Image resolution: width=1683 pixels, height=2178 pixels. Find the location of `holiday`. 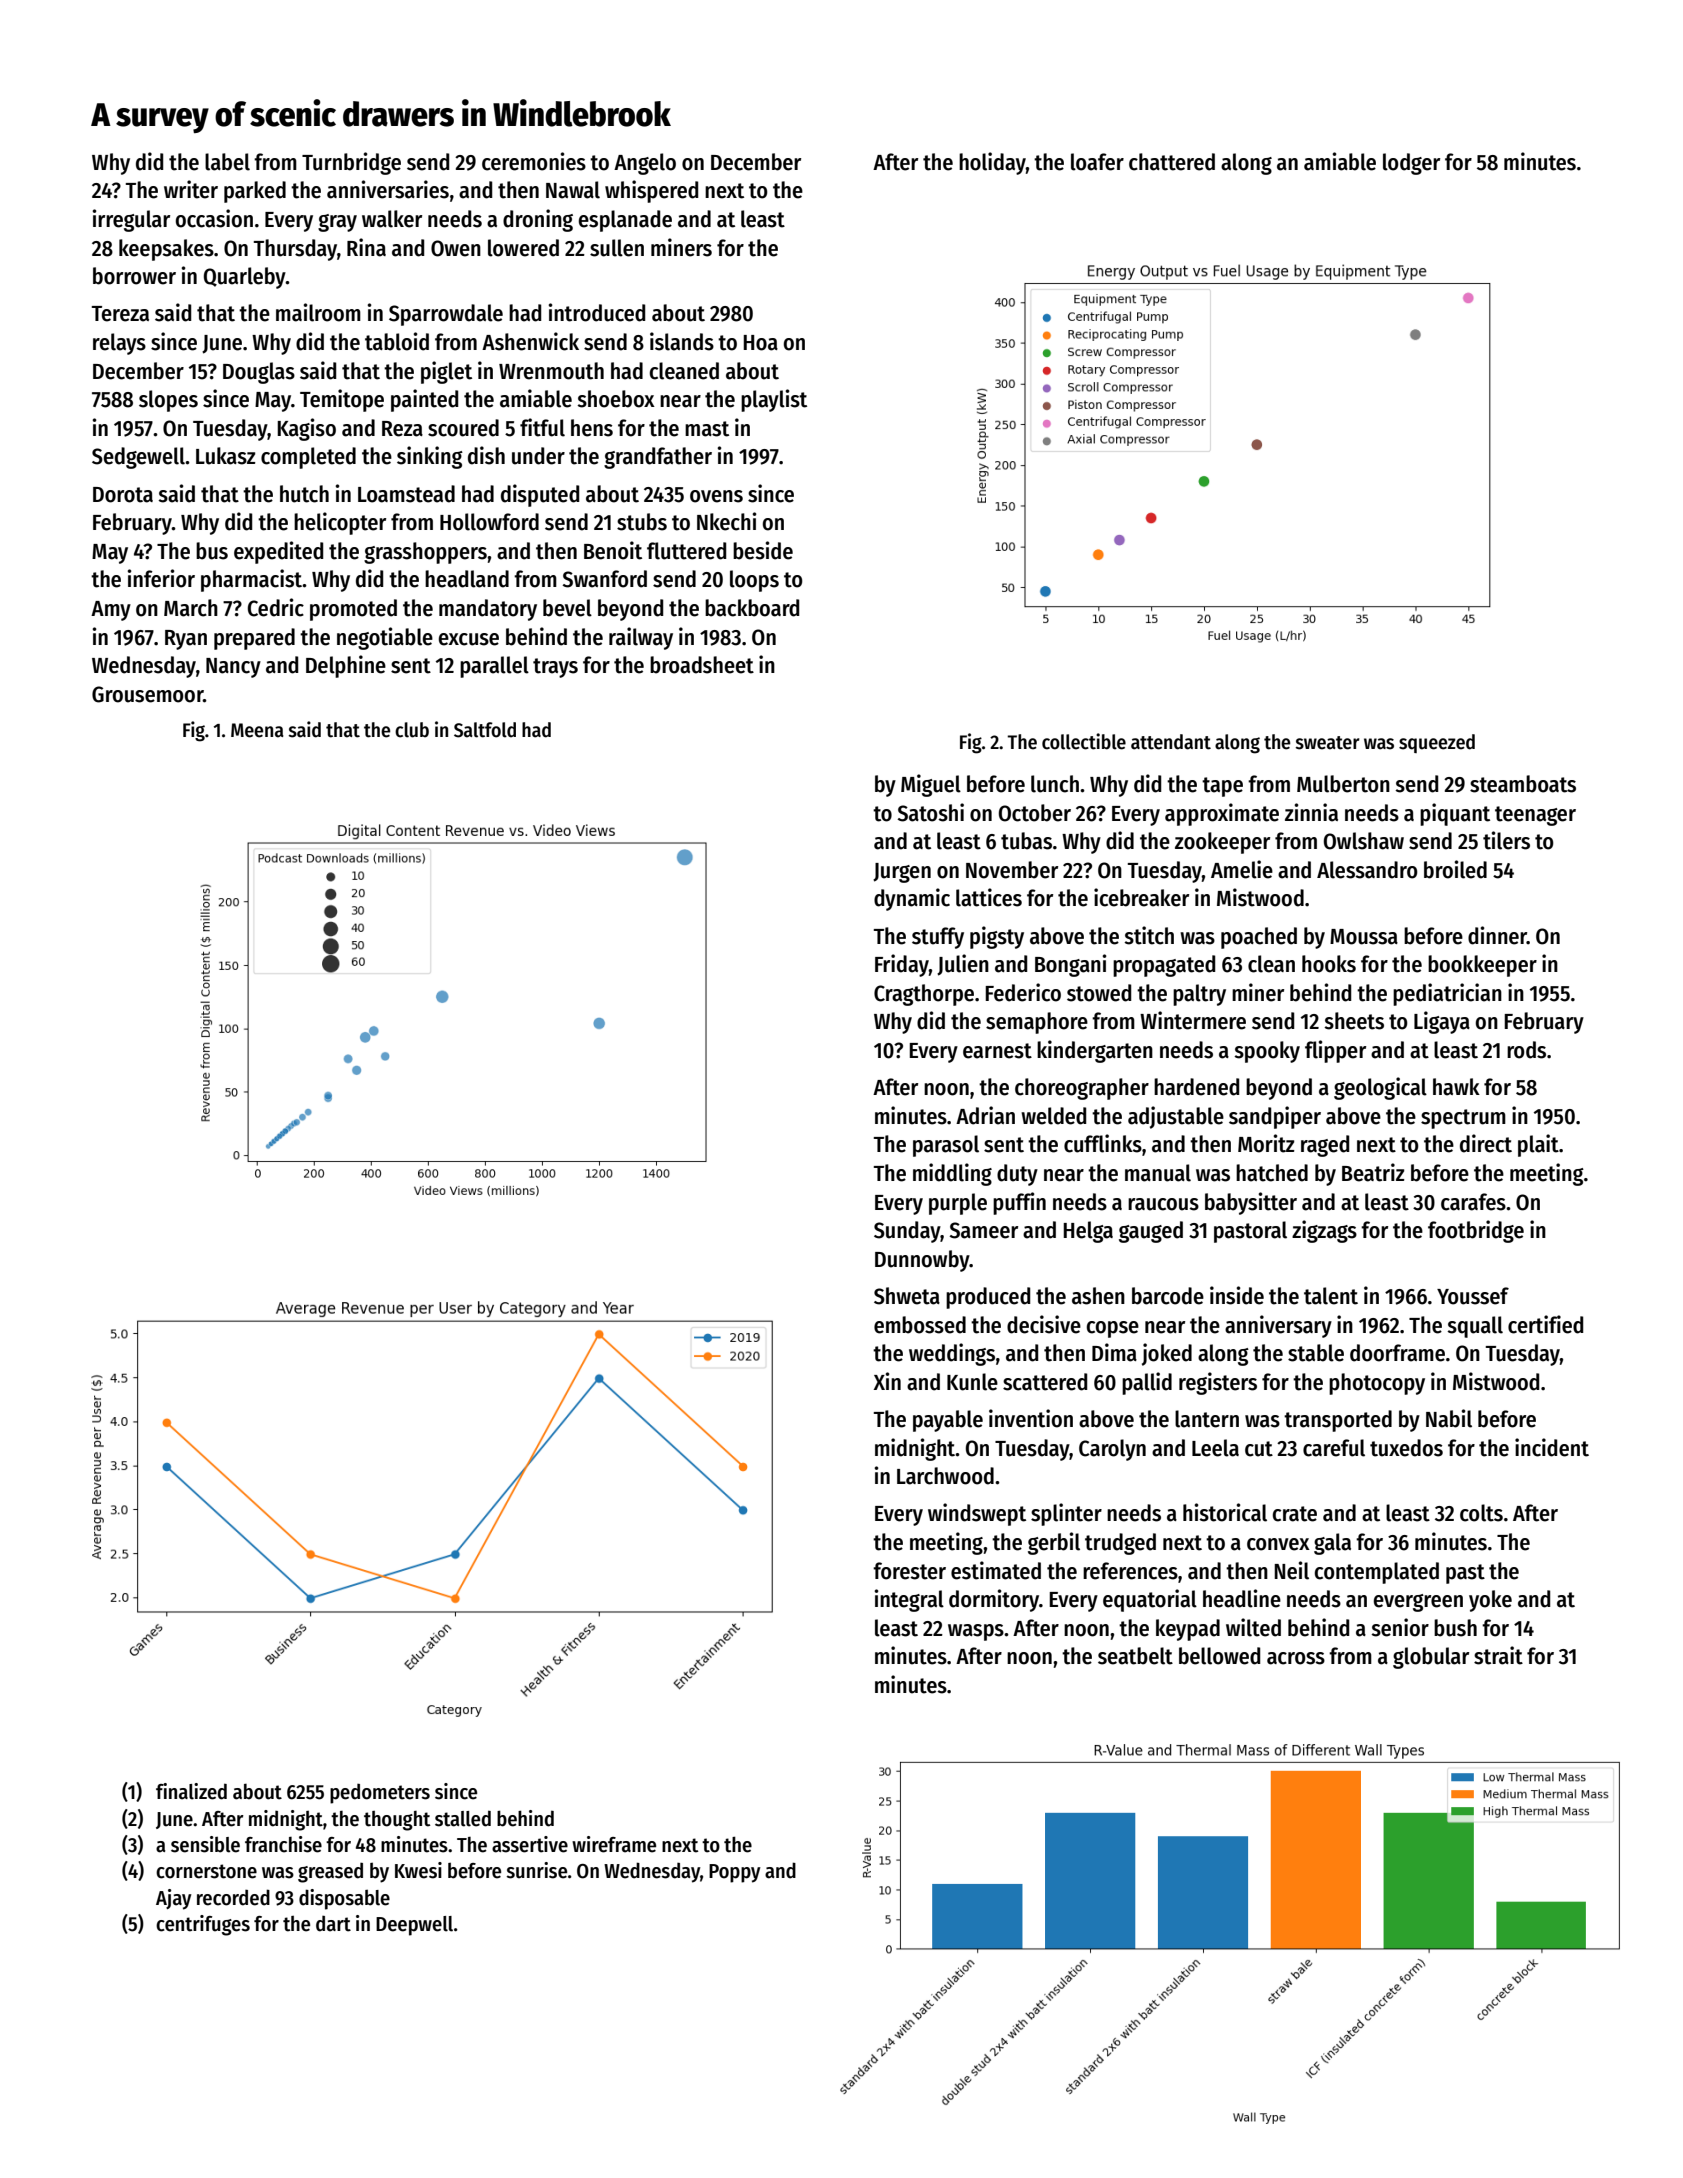

holiday is located at coordinates (992, 163).
